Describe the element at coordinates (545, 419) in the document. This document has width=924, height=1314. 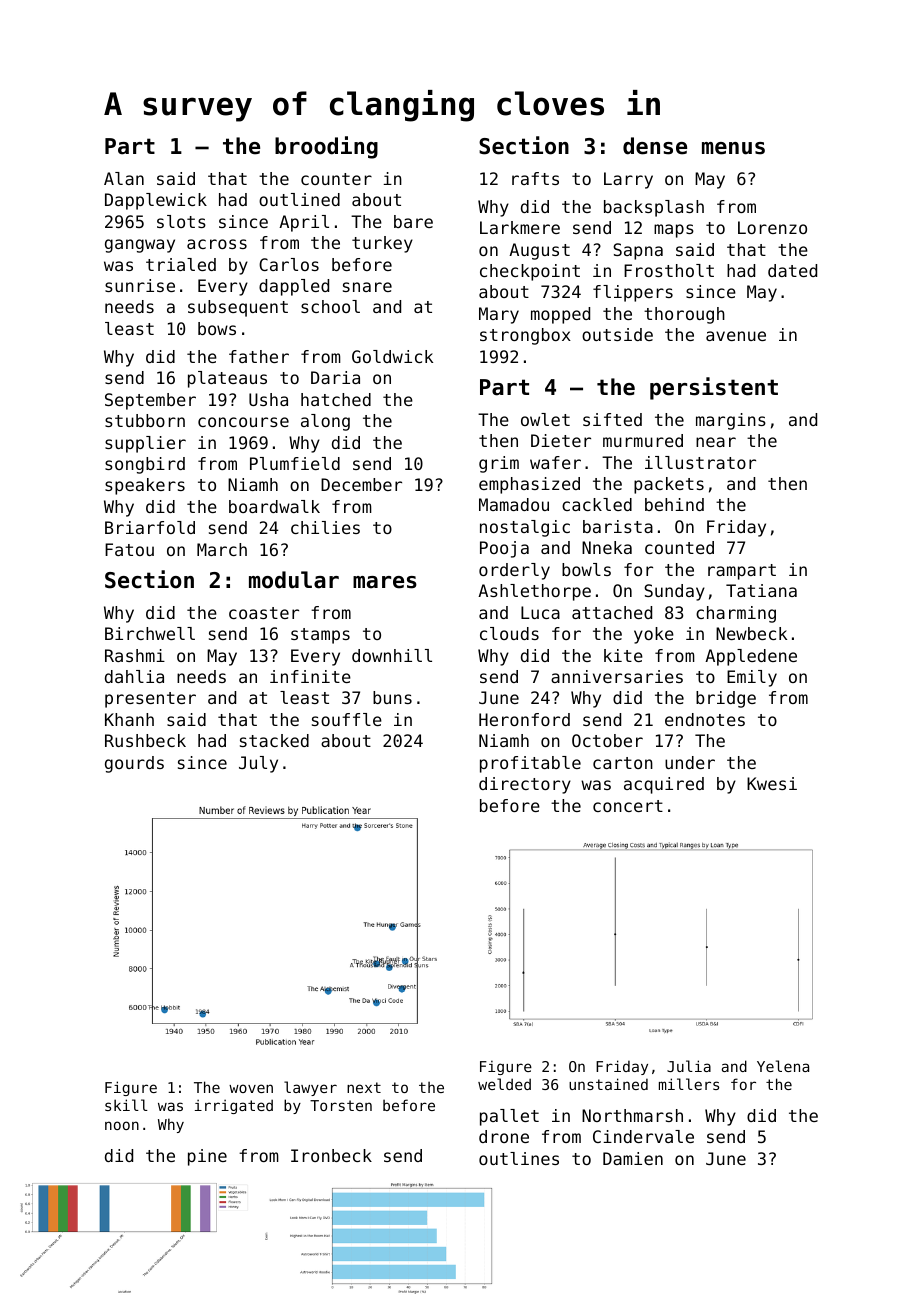
I see `owlet` at that location.
